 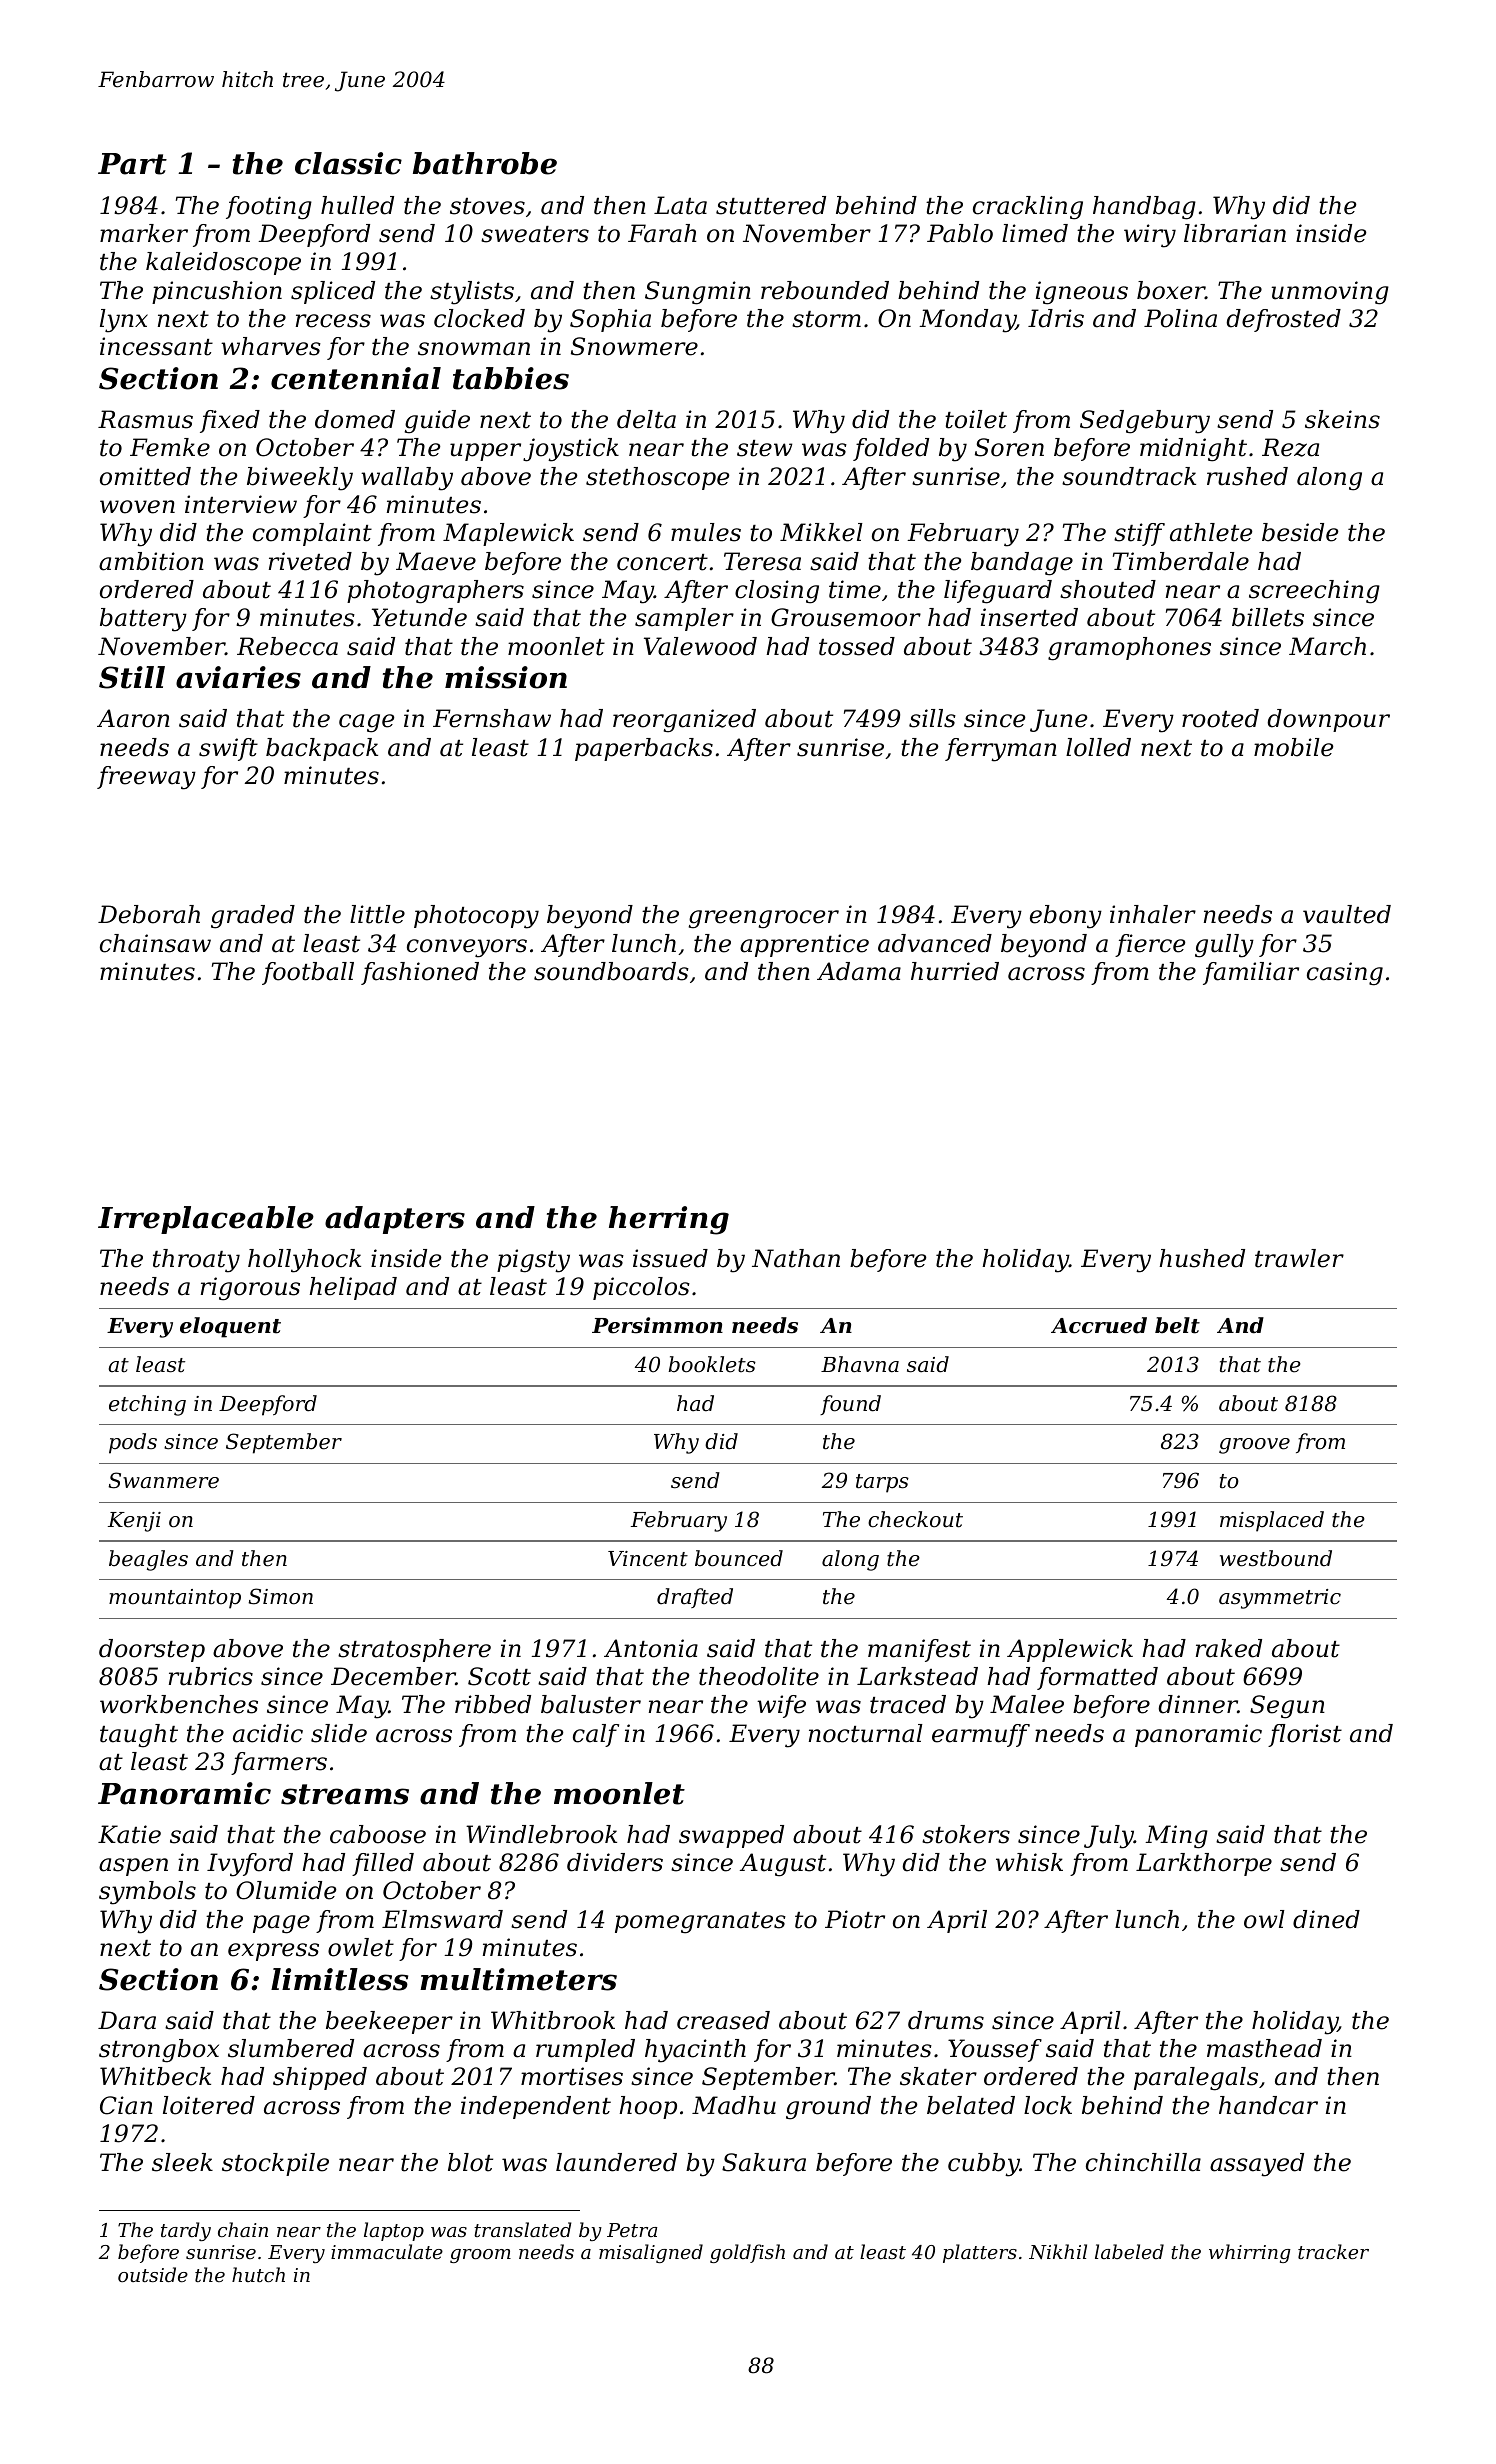 What do you see at coordinates (651, 2253) in the document?
I see `misaligned` at bounding box center [651, 2253].
